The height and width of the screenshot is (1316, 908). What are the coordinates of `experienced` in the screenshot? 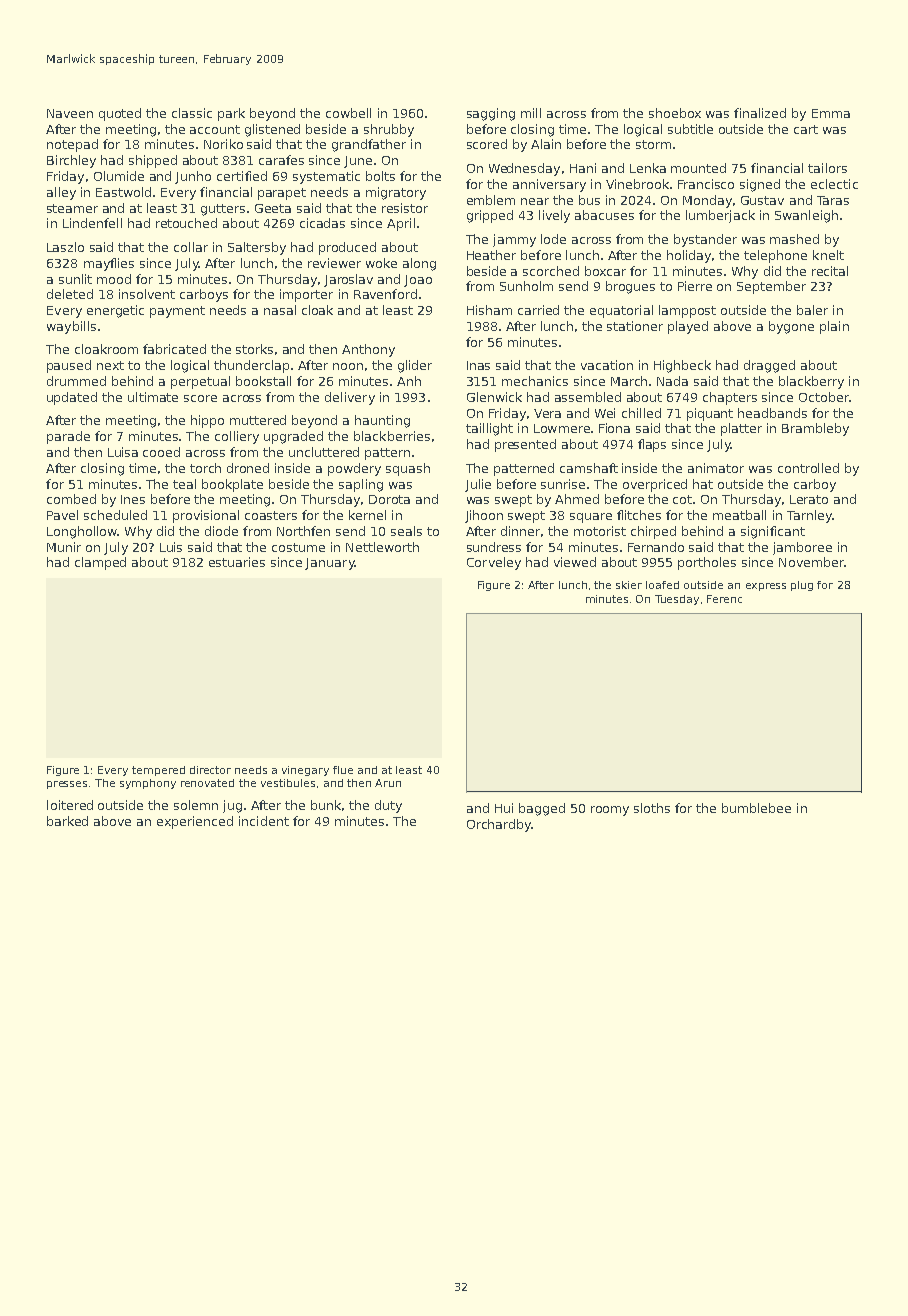 It's located at (195, 822).
